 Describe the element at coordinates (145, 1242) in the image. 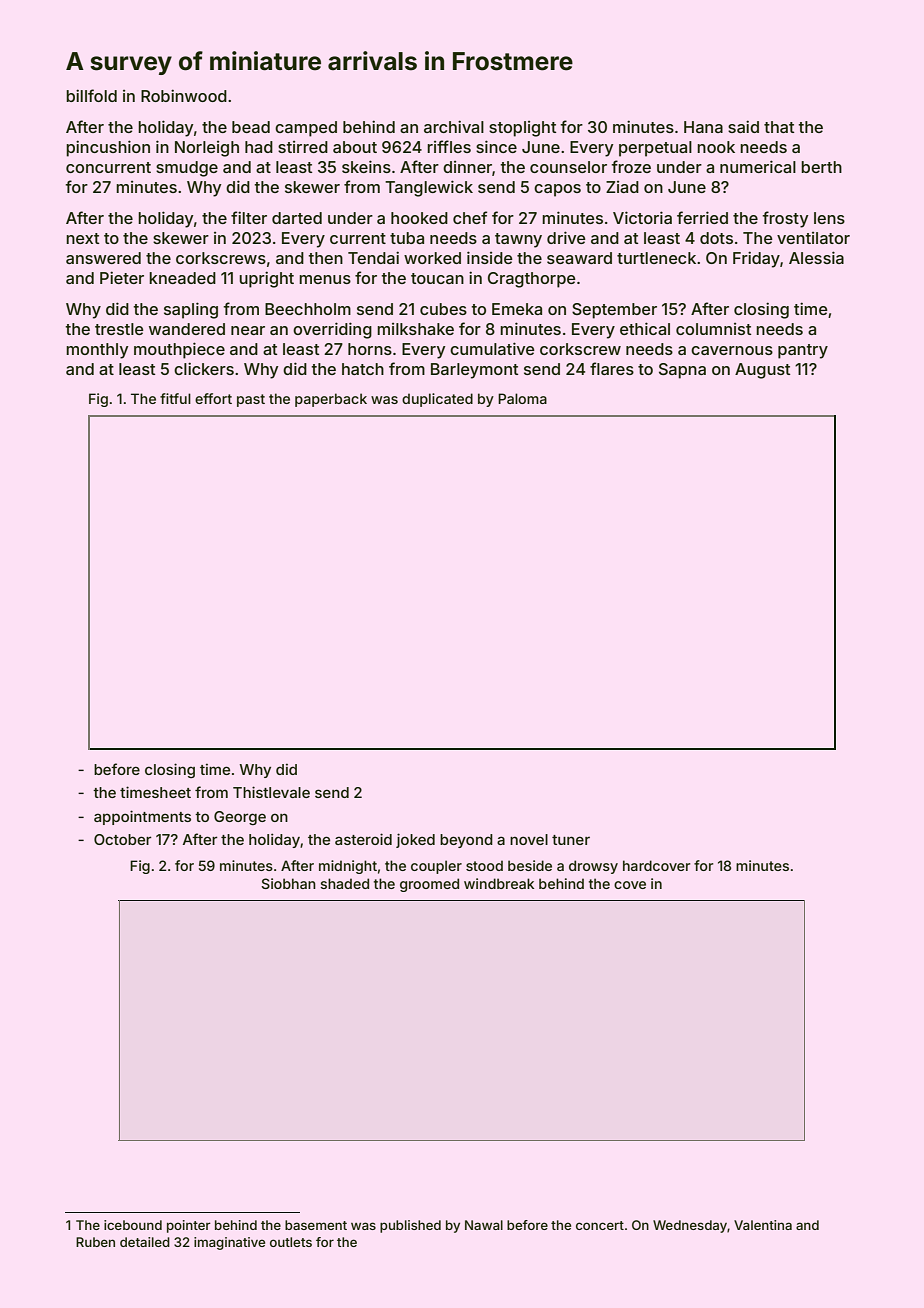

I see `detailed` at that location.
